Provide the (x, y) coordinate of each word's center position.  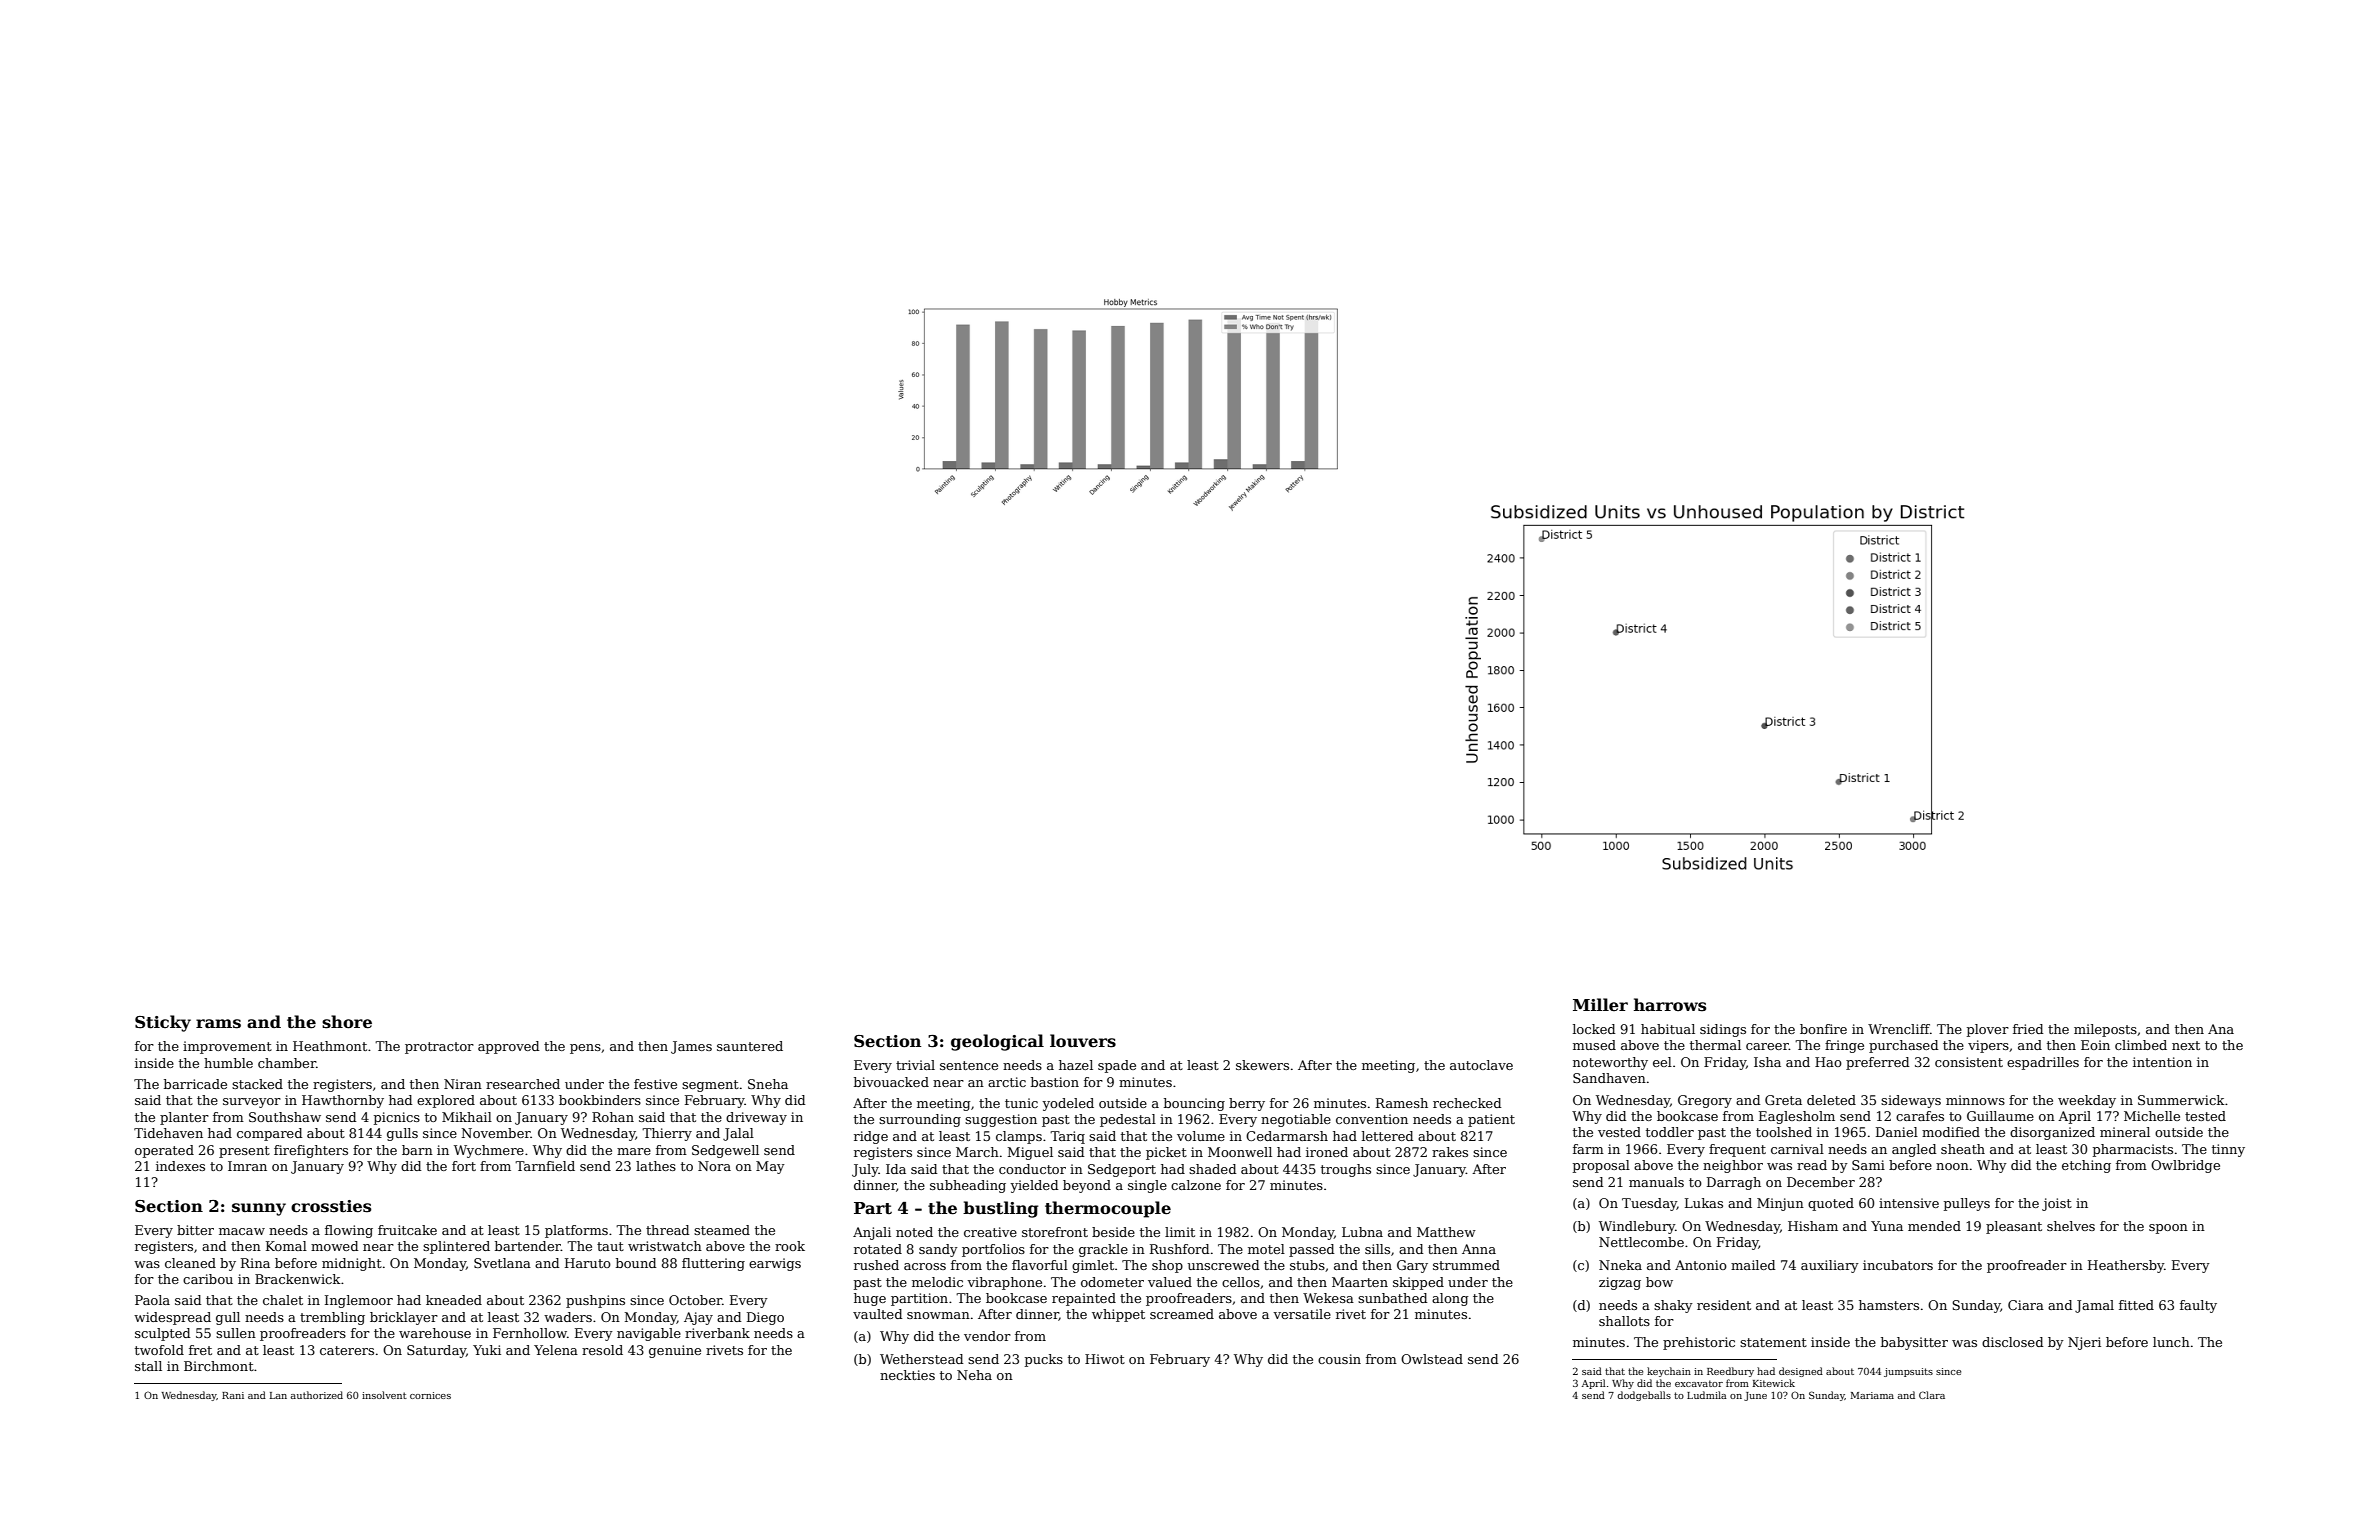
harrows (1670, 1005)
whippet (1118, 1315)
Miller (1600, 1005)
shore (347, 1022)
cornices (430, 1395)
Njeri (2084, 1343)
